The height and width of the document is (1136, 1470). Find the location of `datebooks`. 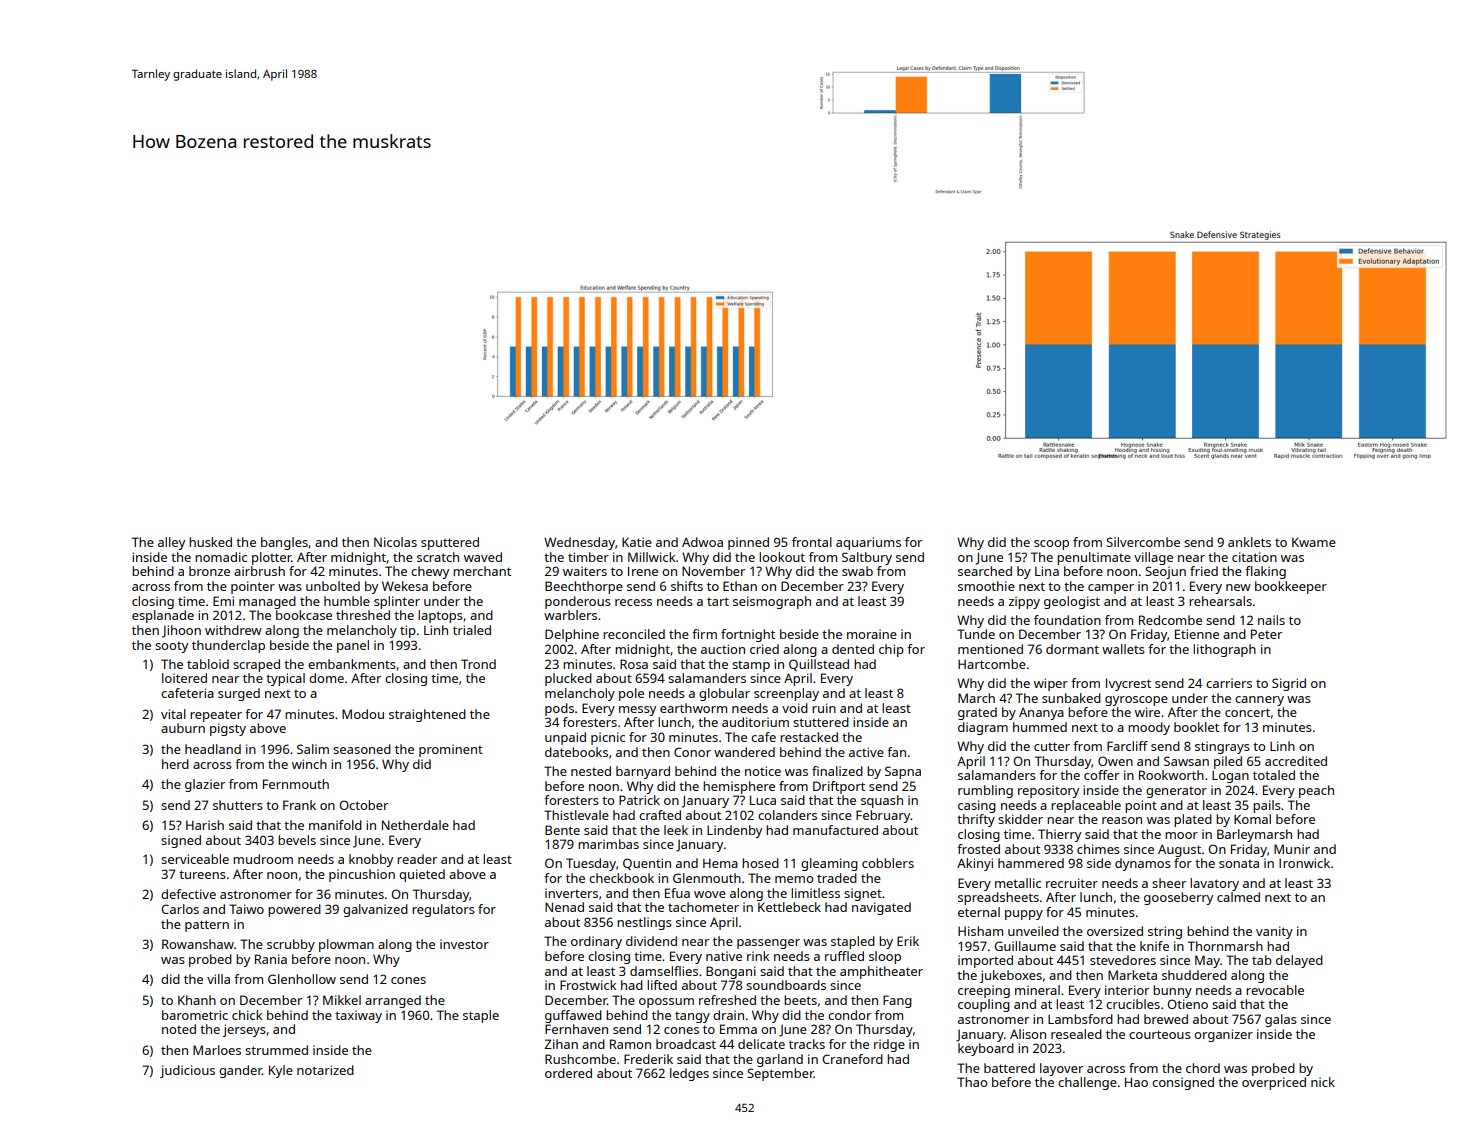

datebooks is located at coordinates (576, 752).
